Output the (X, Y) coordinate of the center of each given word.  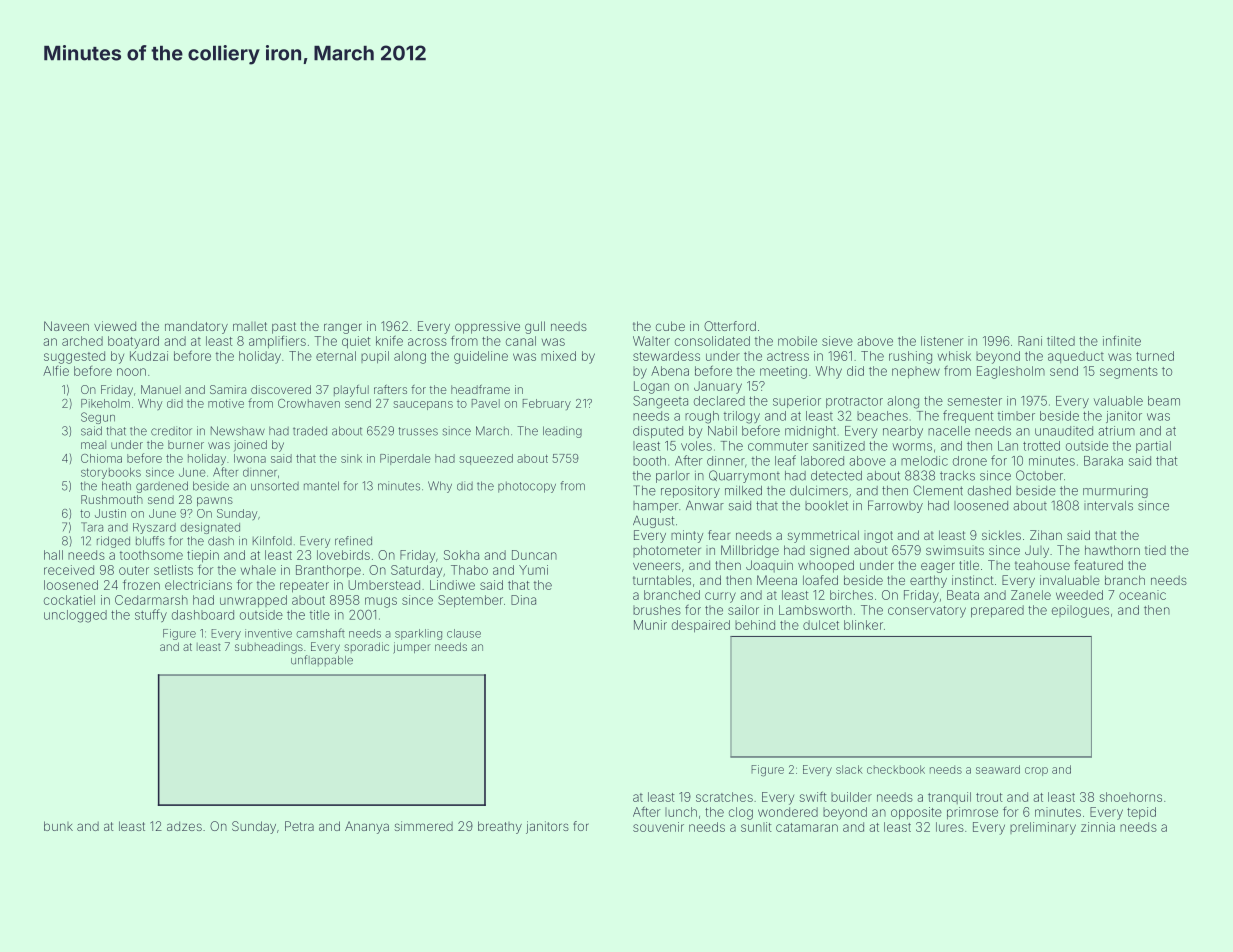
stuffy (151, 615)
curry (720, 597)
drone (970, 461)
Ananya (367, 827)
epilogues (1080, 611)
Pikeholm (105, 403)
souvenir (658, 827)
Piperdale (405, 459)
